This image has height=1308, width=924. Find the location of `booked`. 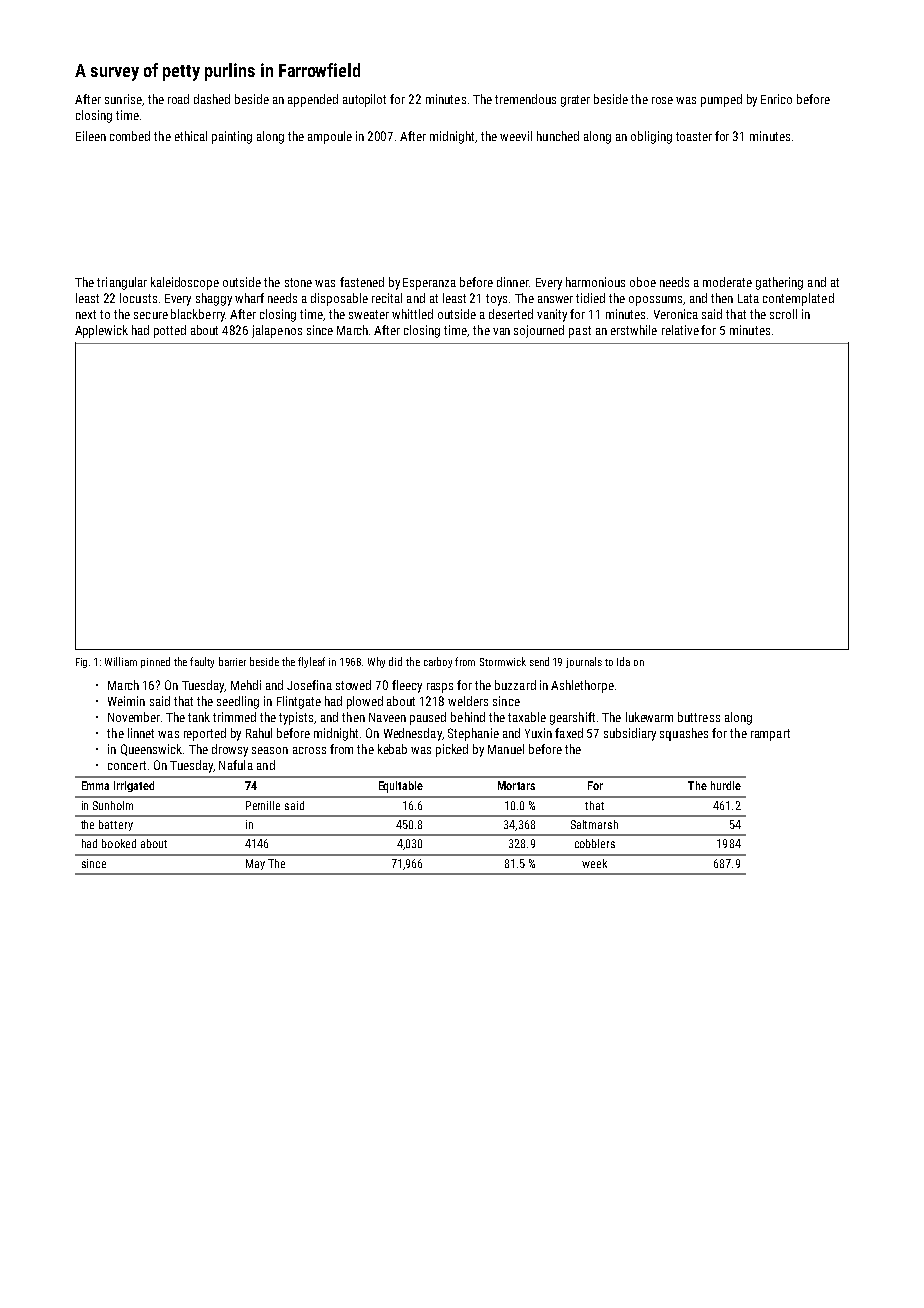

booked is located at coordinates (119, 843).
